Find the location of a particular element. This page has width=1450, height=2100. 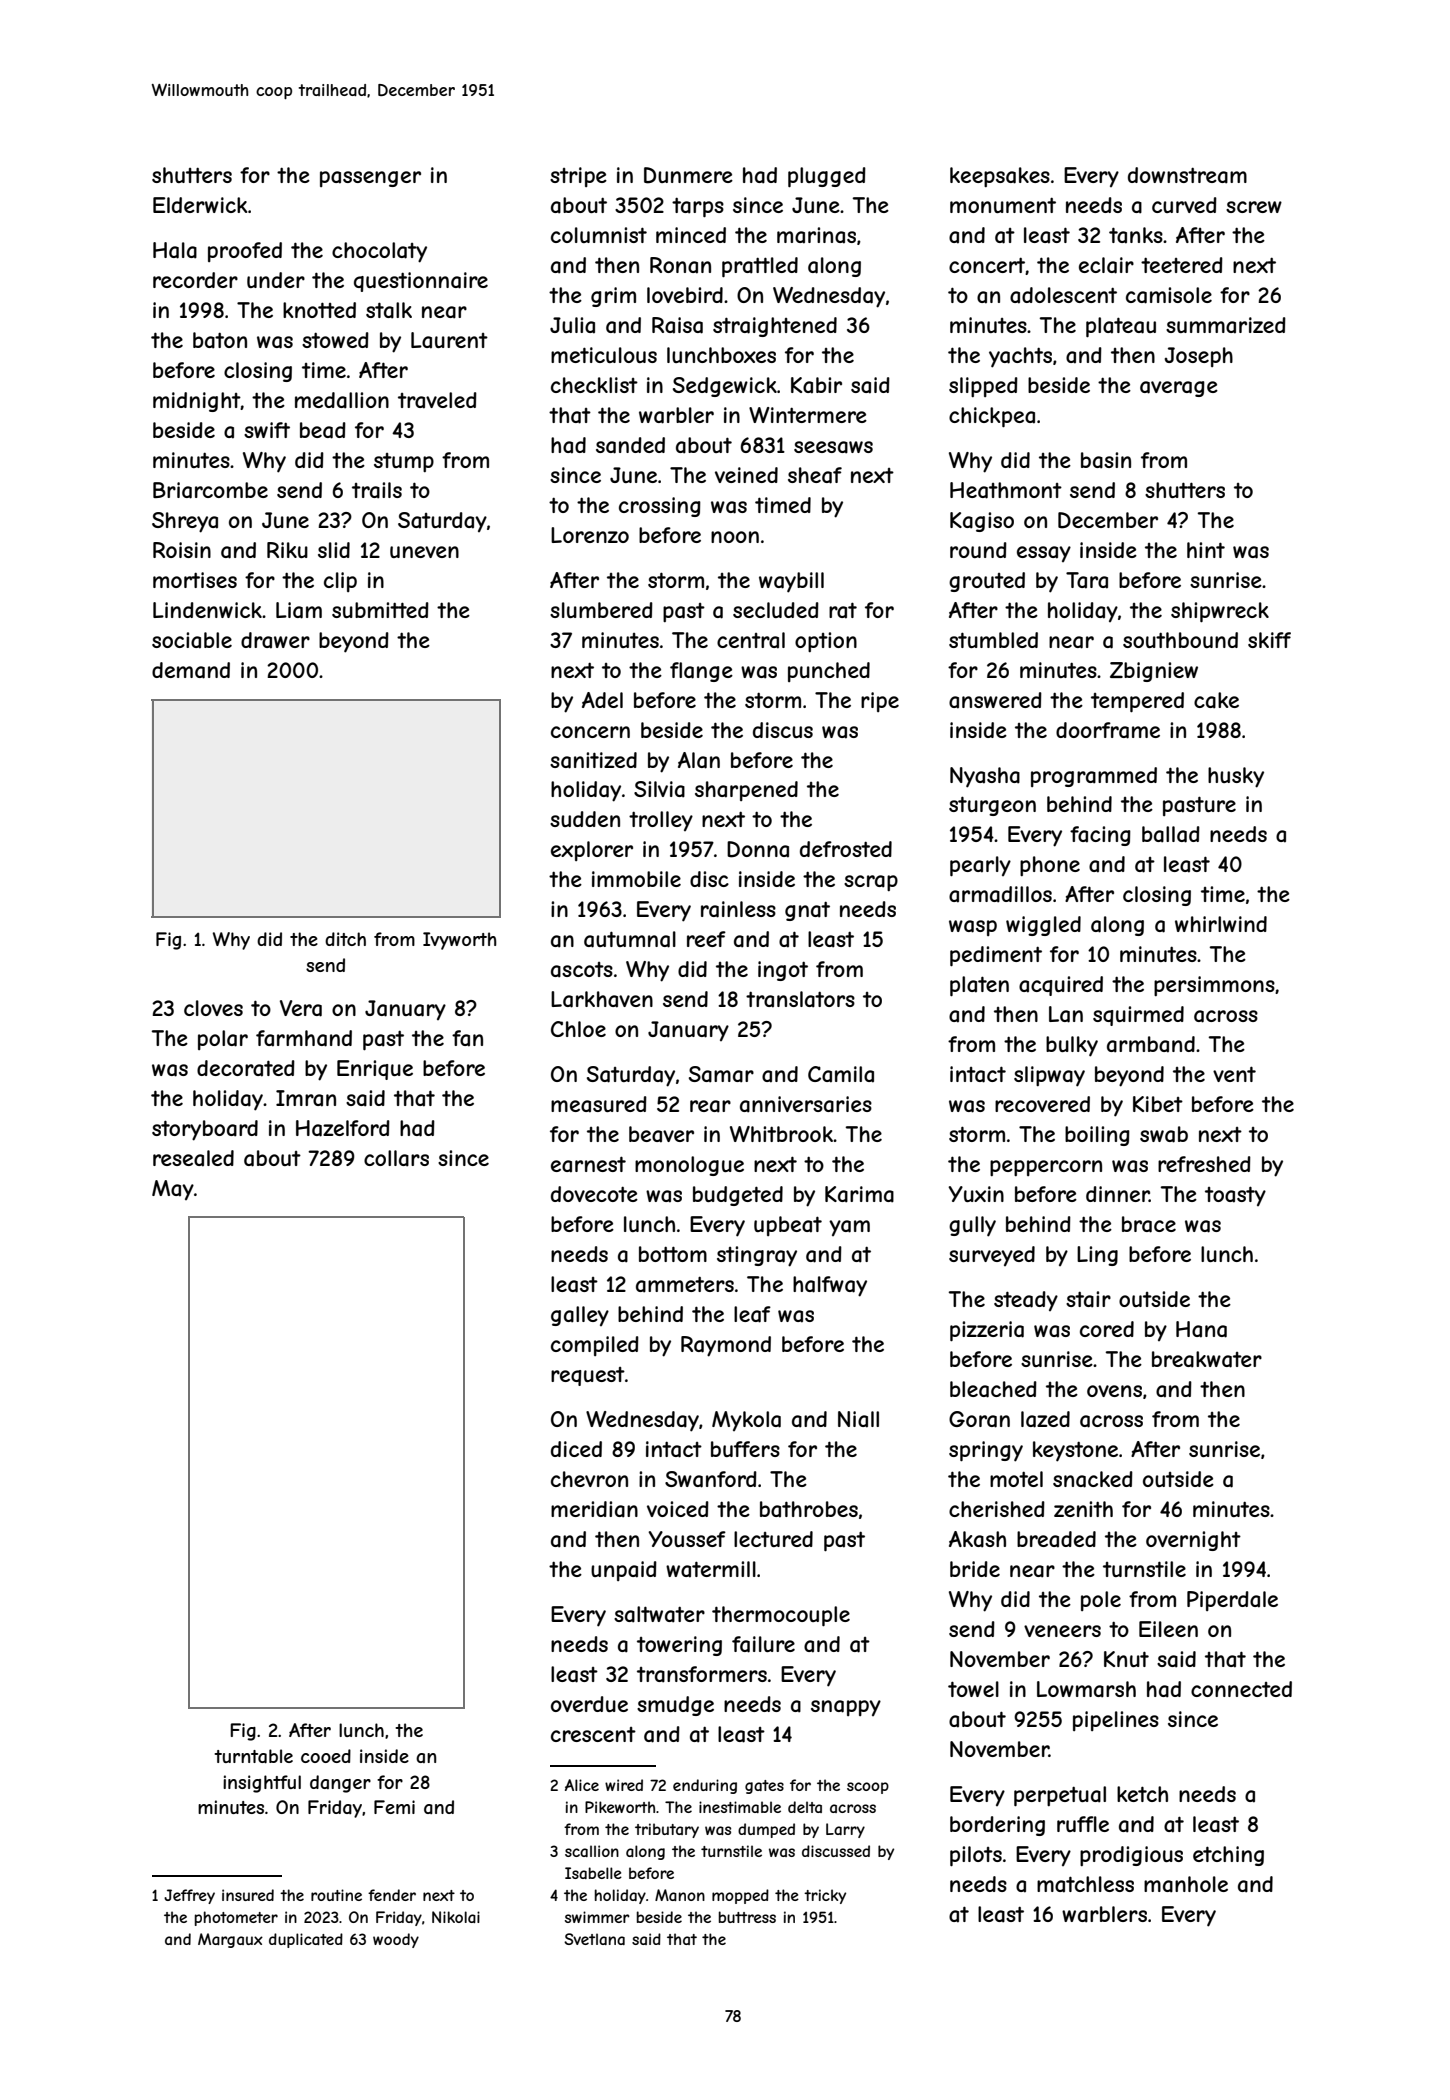

monument is located at coordinates (1003, 205).
